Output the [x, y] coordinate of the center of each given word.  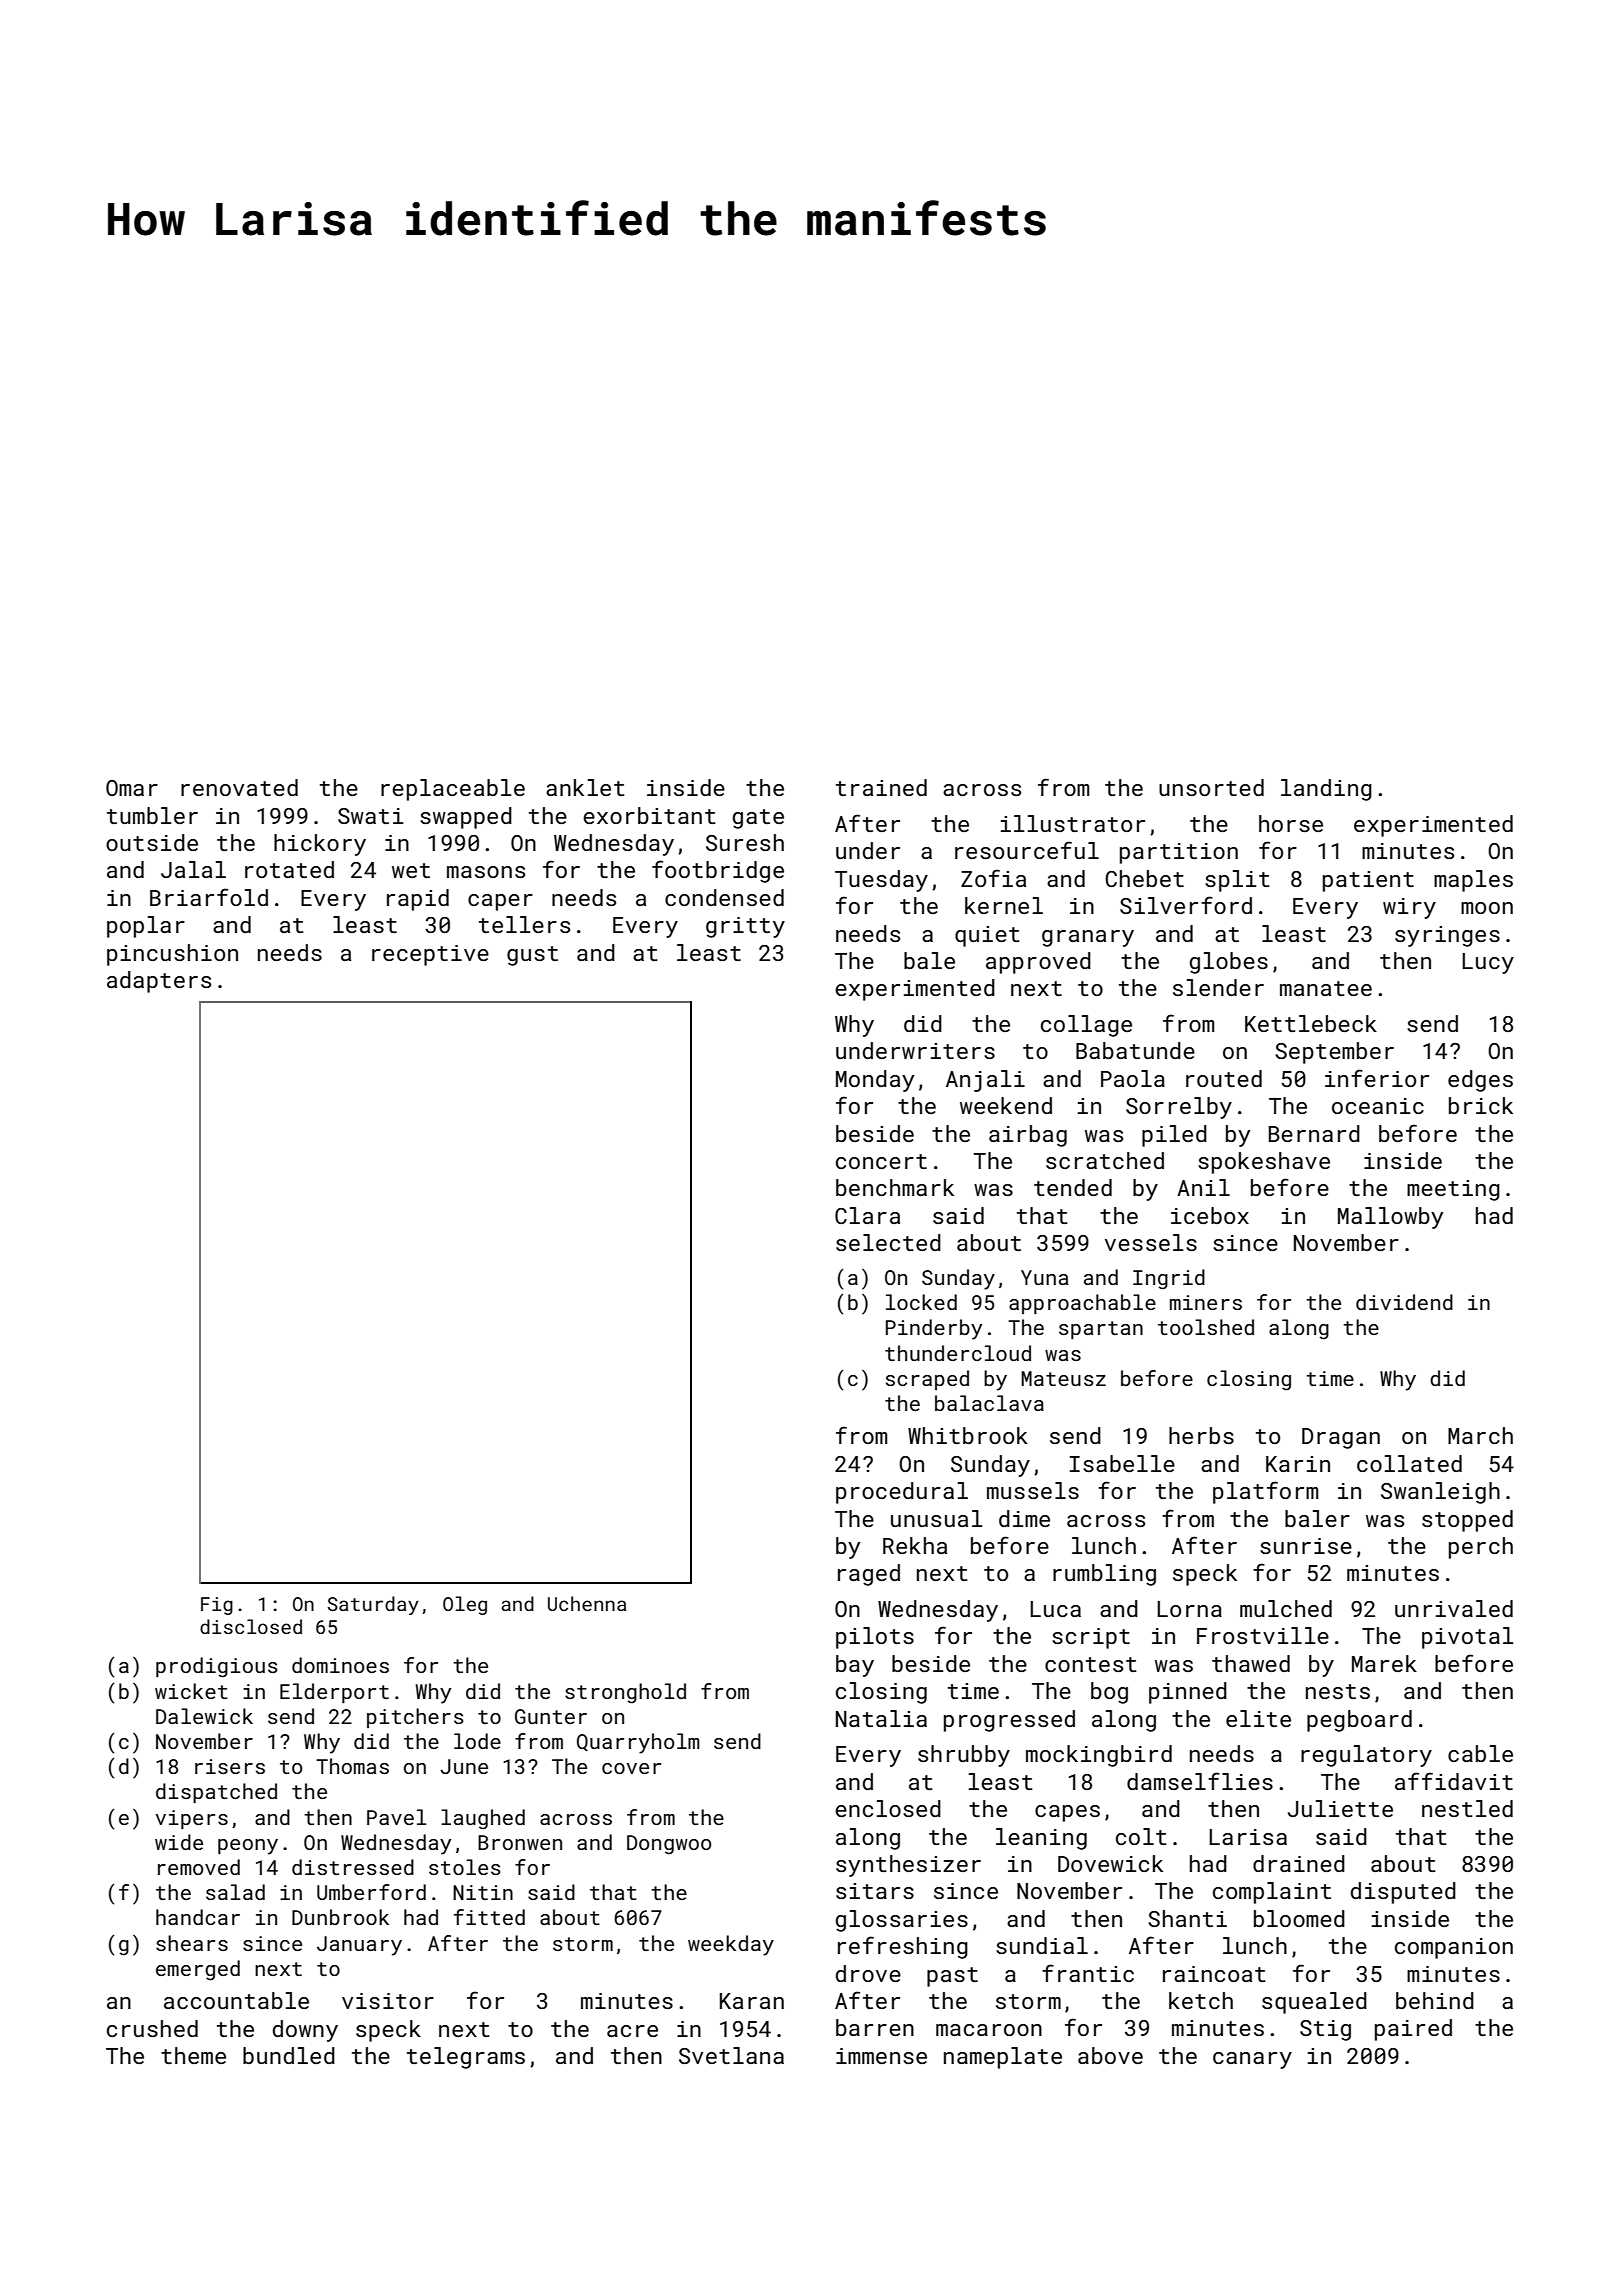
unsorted [1211, 787]
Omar [132, 788]
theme [193, 2055]
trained [881, 787]
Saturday [373, 1605]
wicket [191, 1691]
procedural [902, 1493]
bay [855, 1666]
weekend [1006, 1105]
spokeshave [1264, 1163]
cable [1480, 1753]
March [1480, 1435]
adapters [159, 982]
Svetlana [731, 2055]
